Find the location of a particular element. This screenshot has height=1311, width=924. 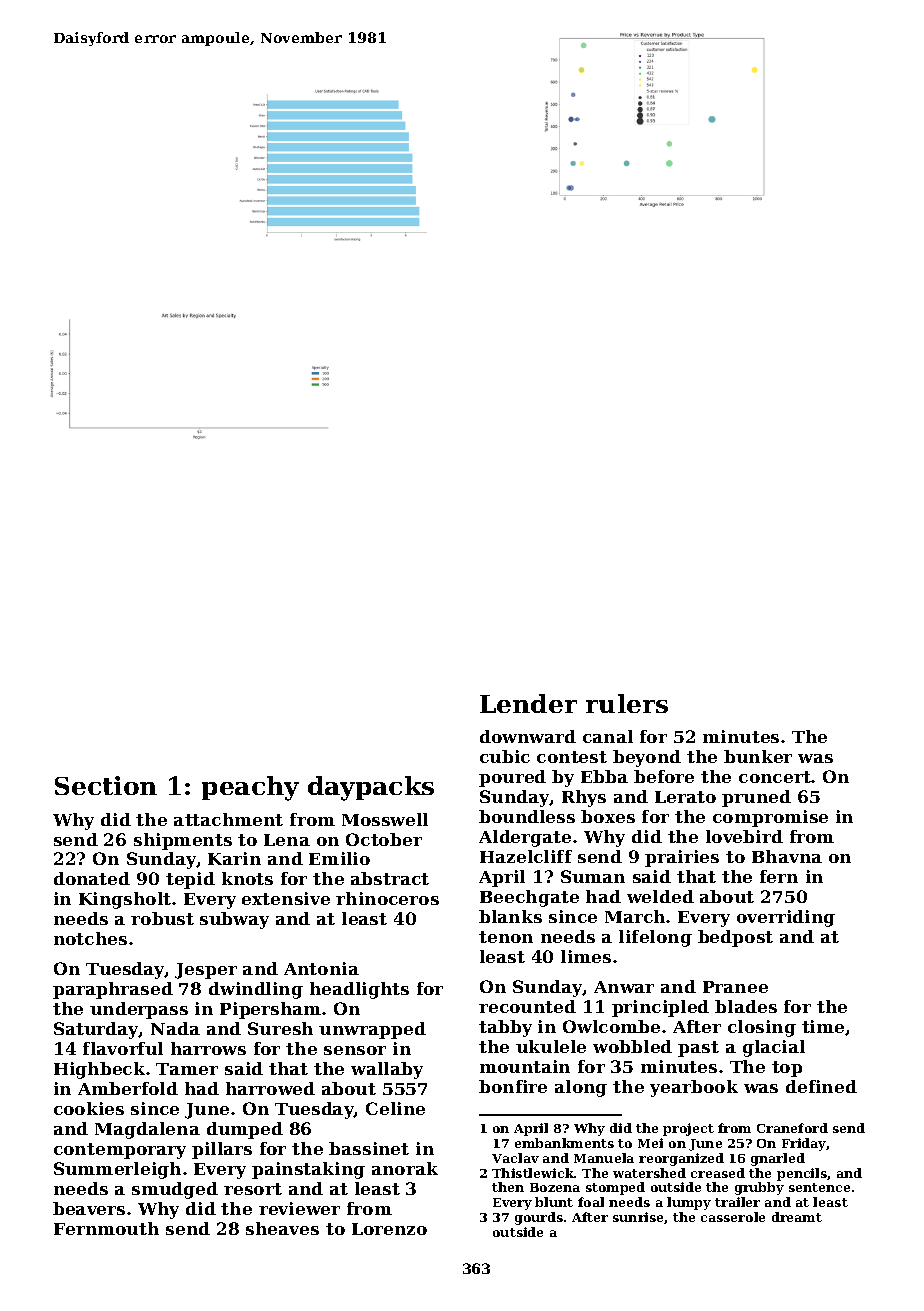

Lorenzo is located at coordinates (389, 1229).
